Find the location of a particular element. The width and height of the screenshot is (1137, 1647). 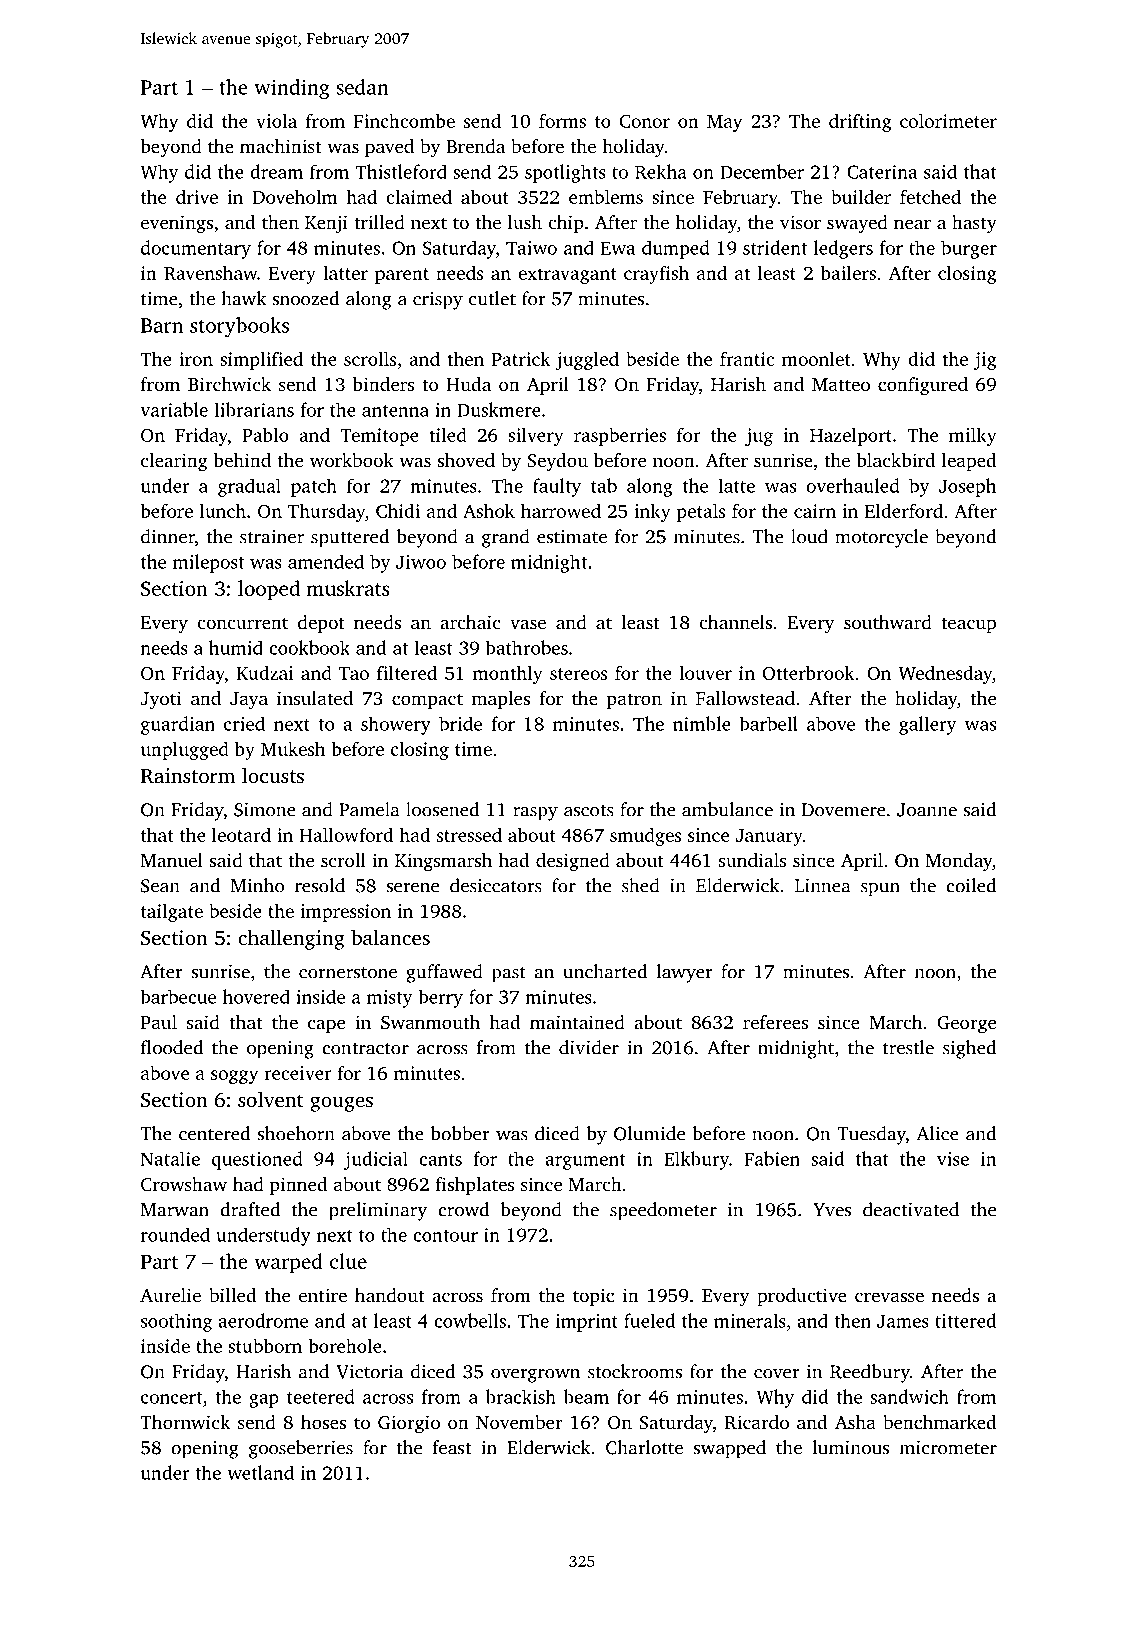

Swanmouth is located at coordinates (430, 1022).
